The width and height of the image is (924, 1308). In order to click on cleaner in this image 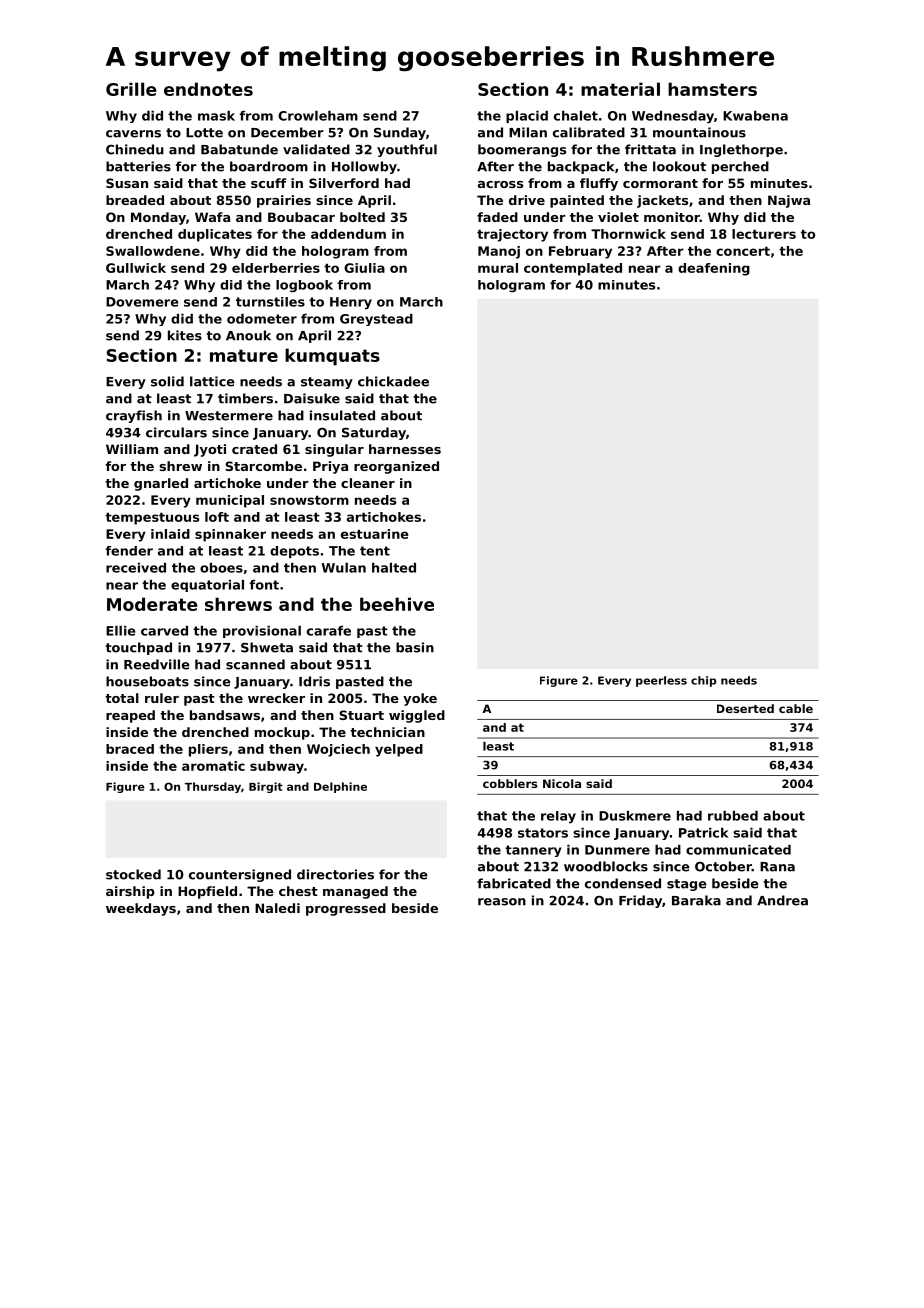, I will do `click(368, 483)`.
